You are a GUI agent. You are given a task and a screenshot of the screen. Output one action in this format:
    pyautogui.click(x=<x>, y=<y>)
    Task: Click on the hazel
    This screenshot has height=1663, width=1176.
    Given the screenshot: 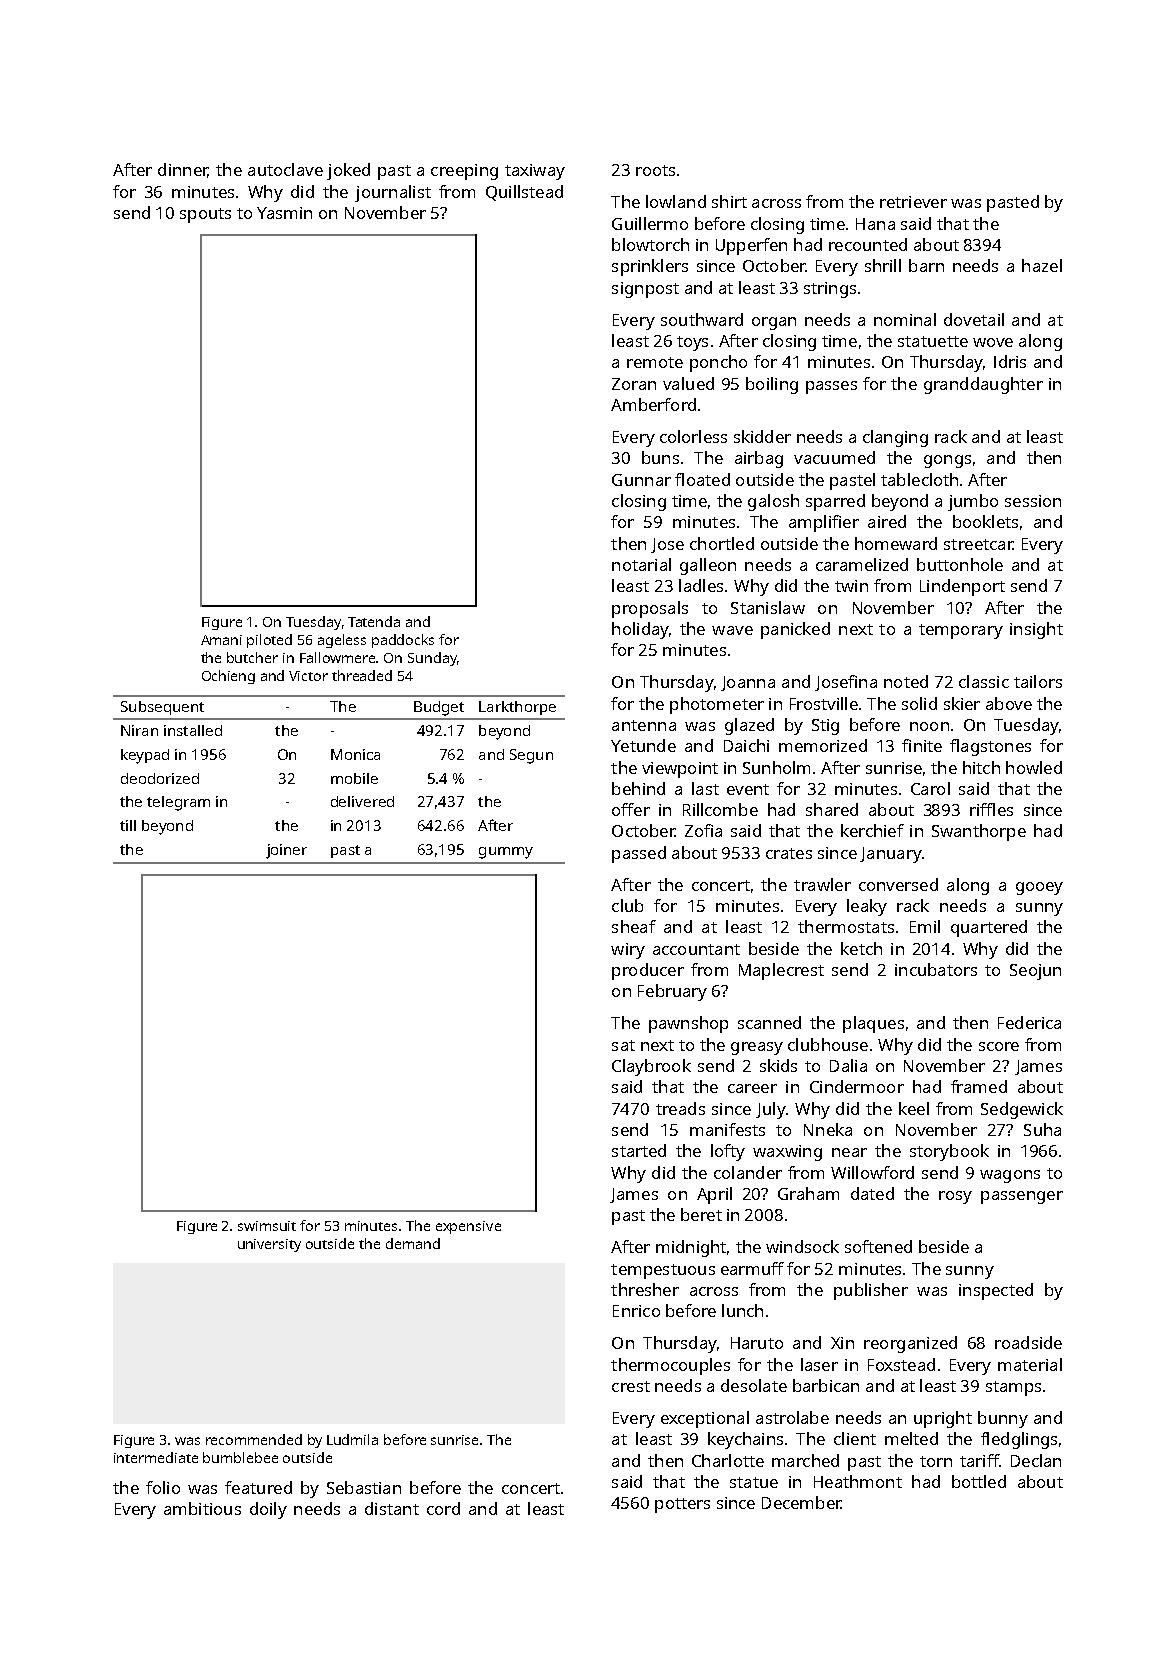 What is the action you would take?
    pyautogui.click(x=1042, y=265)
